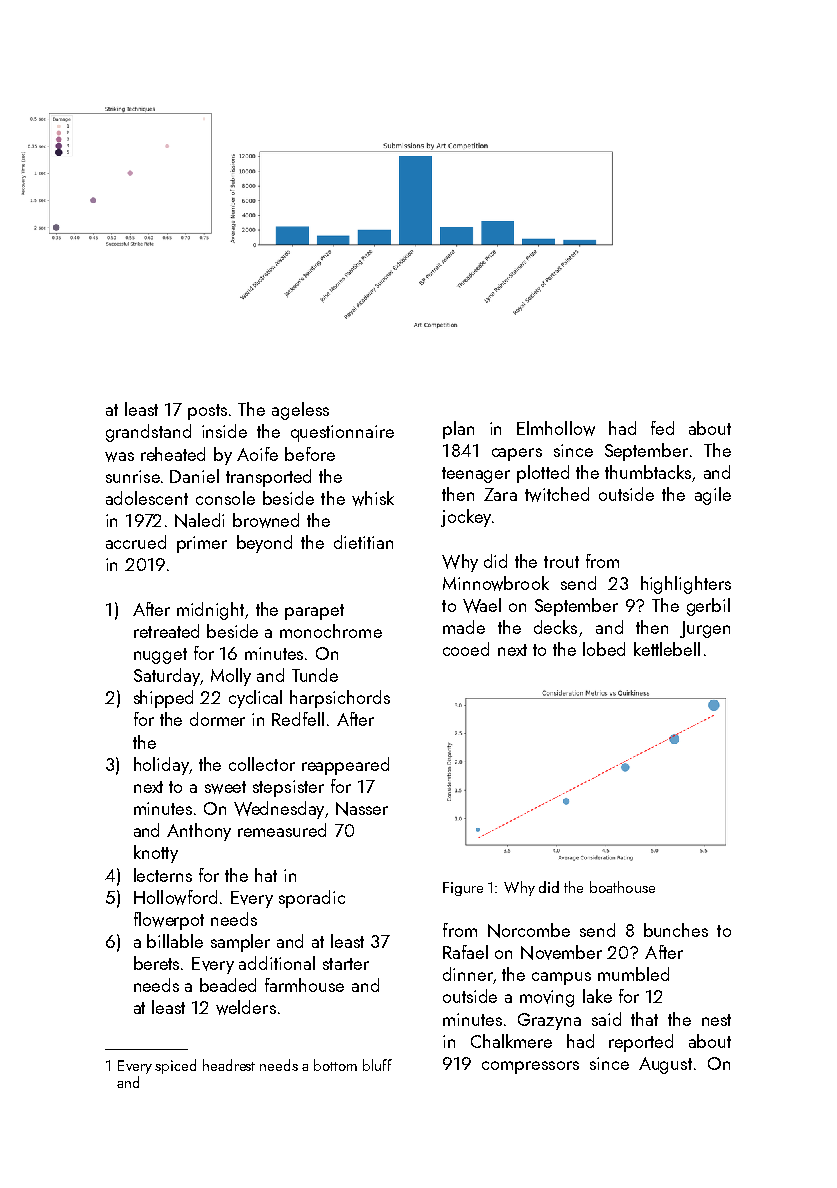 This image has height=1188, width=837. Describe the element at coordinates (300, 411) in the image. I see `ageless` at that location.
